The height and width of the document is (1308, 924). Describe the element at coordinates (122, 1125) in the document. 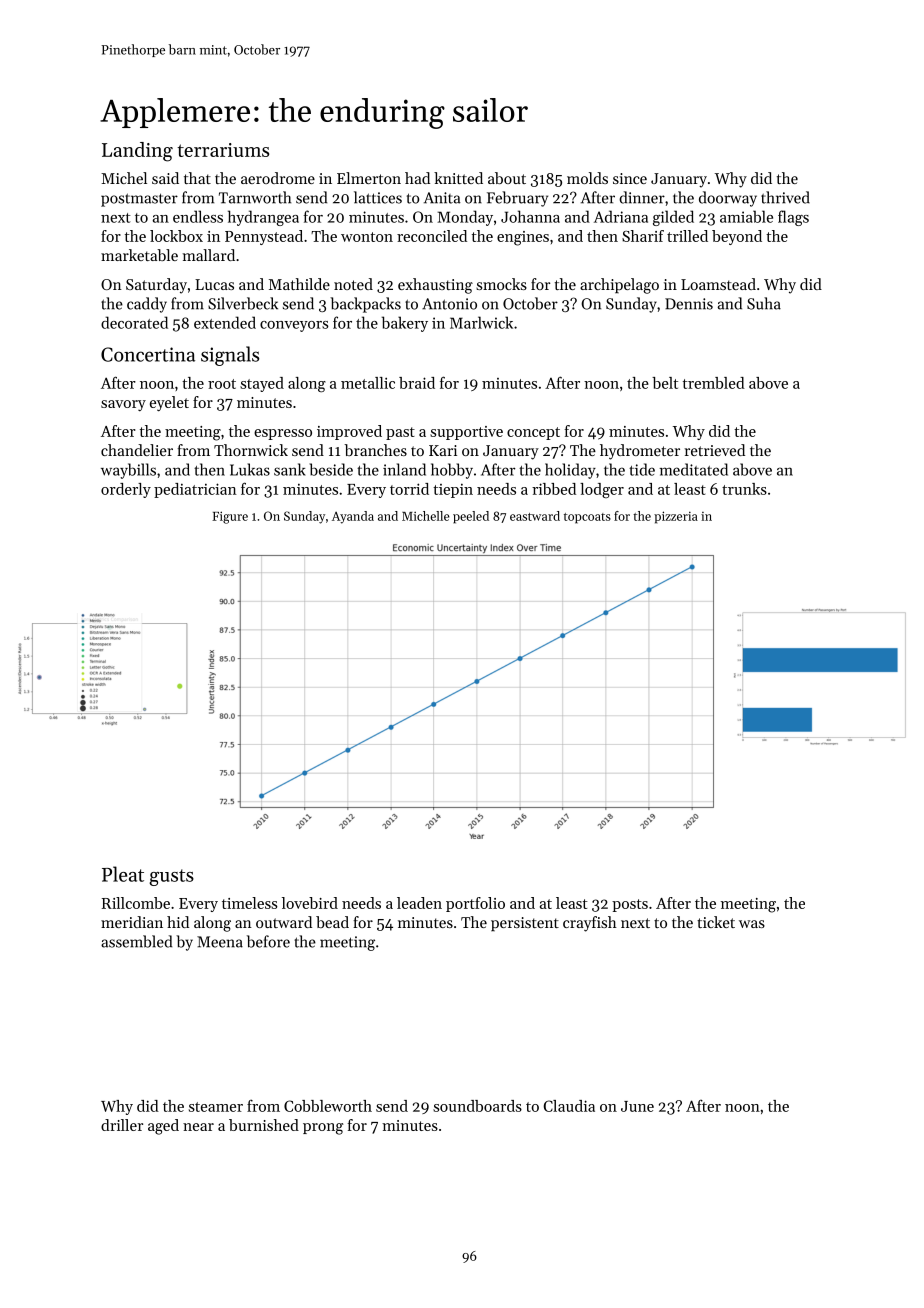

I see `driller` at that location.
